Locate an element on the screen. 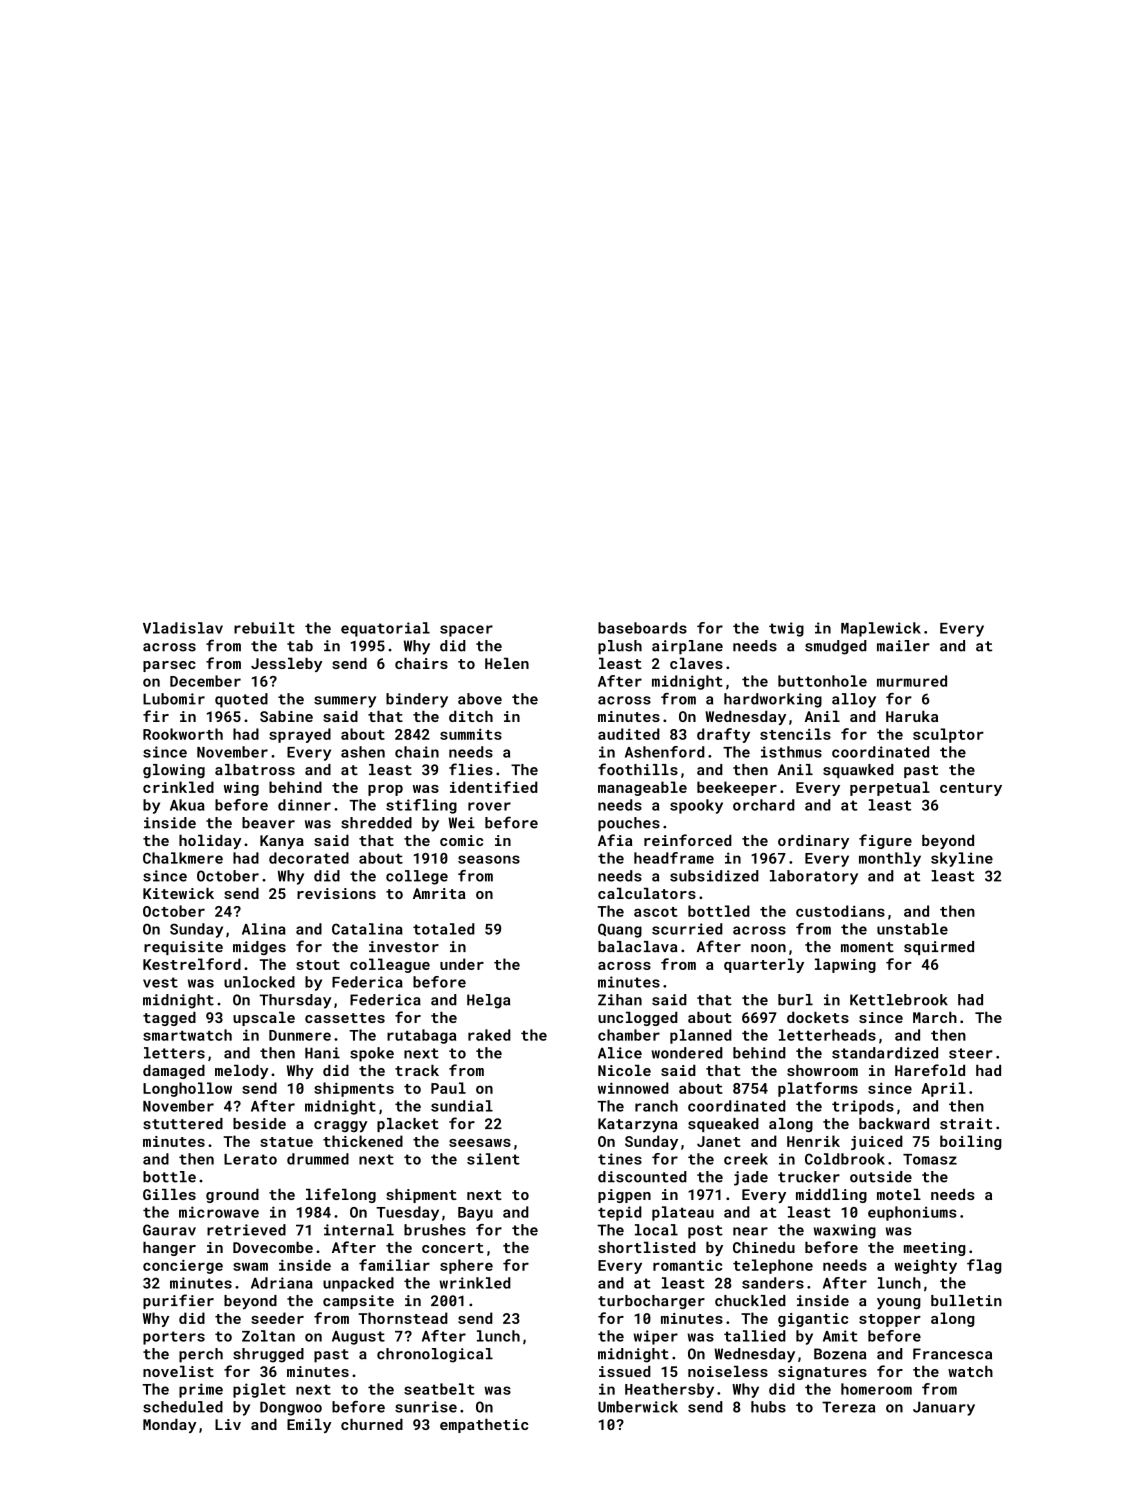 This screenshot has width=1147, height=1485. spacer is located at coordinates (466, 631).
